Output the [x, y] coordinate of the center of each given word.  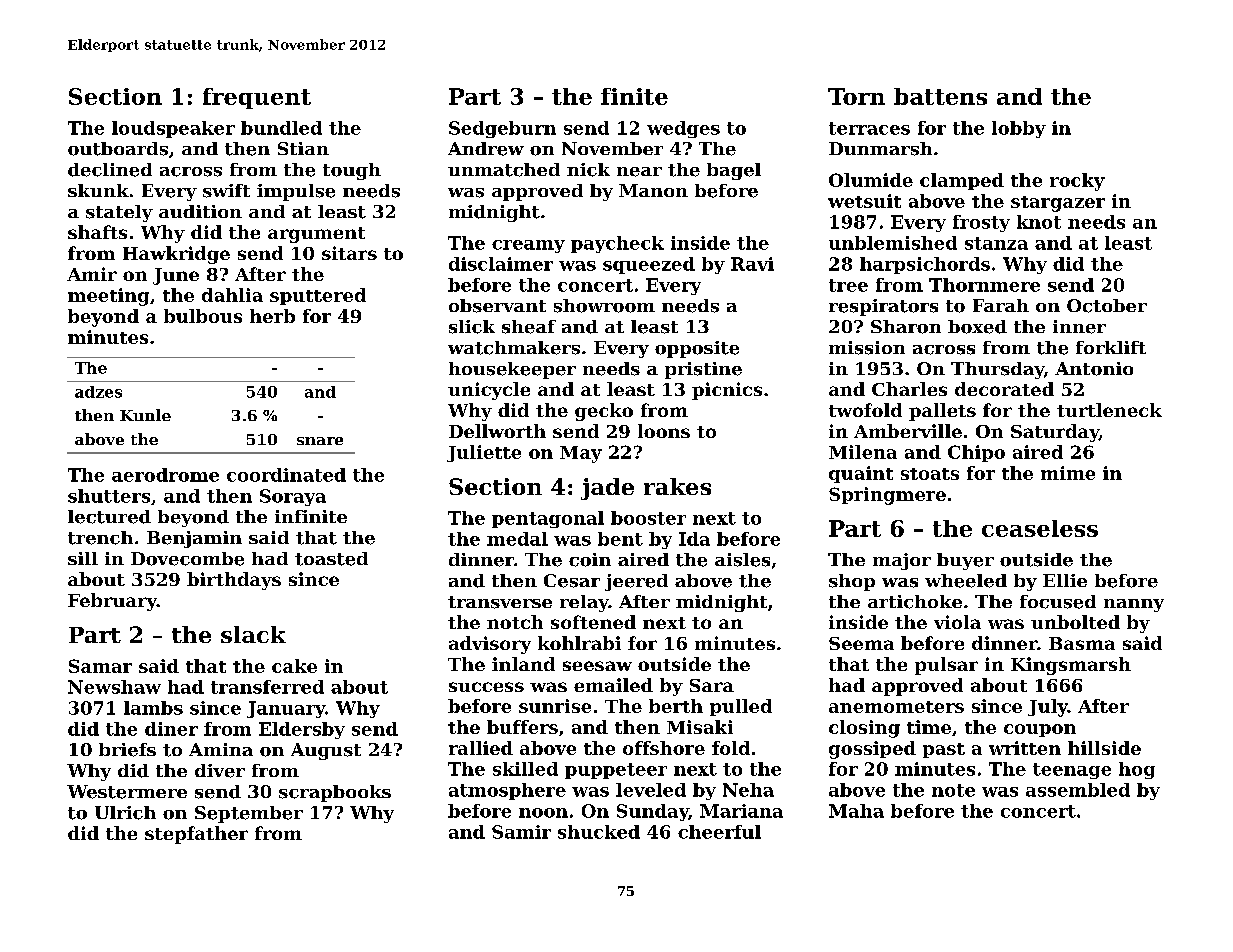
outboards [118, 149]
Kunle [145, 415]
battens [940, 96]
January [286, 709]
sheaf [529, 327]
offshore [664, 748]
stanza [996, 243]
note [953, 790]
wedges [683, 129]
